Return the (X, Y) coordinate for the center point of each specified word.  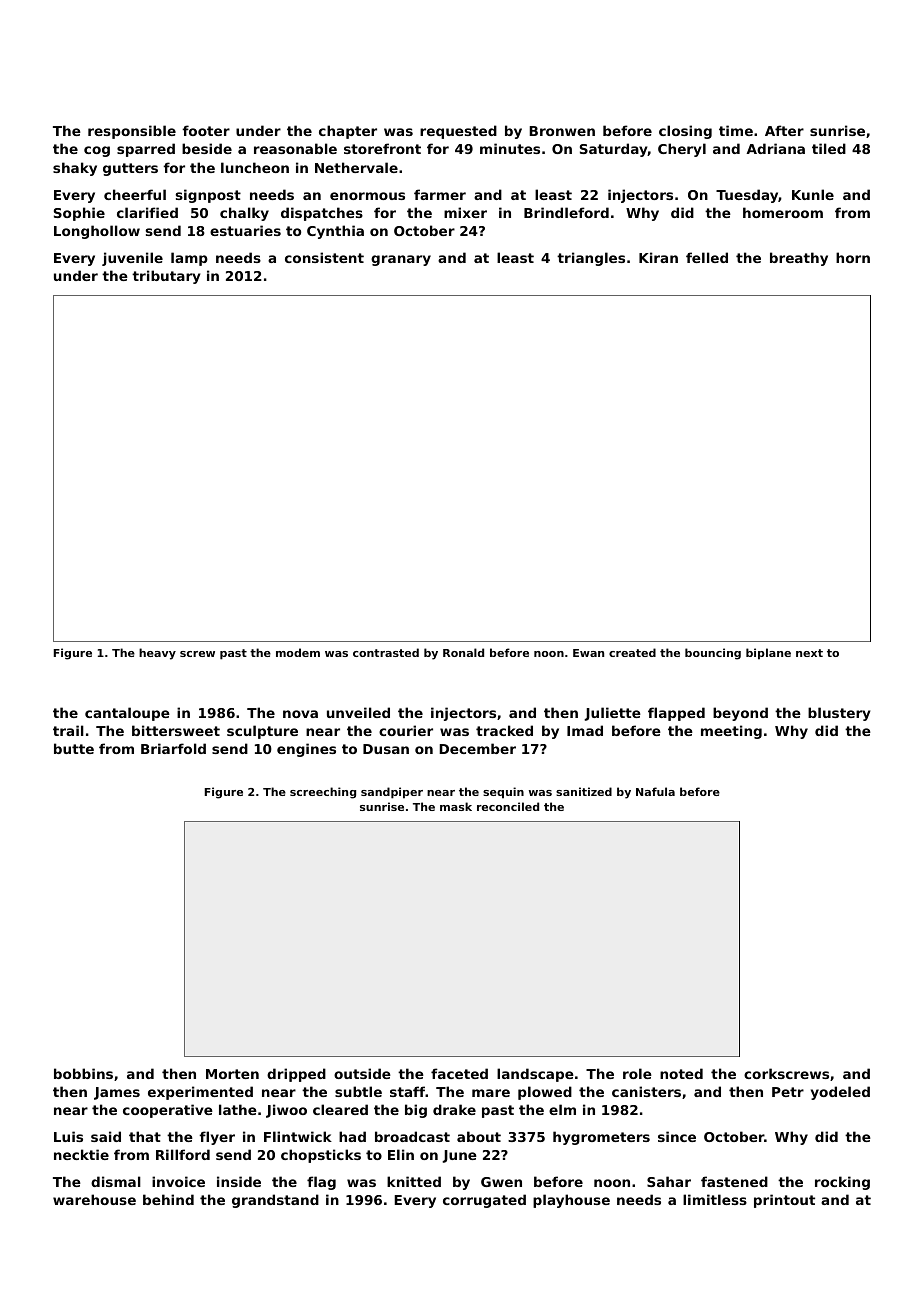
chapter (348, 132)
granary (401, 260)
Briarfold (173, 748)
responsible (132, 132)
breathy (799, 259)
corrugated (484, 1201)
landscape (535, 1075)
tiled (829, 148)
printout (784, 1201)
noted (681, 1073)
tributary (166, 277)
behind (168, 1199)
